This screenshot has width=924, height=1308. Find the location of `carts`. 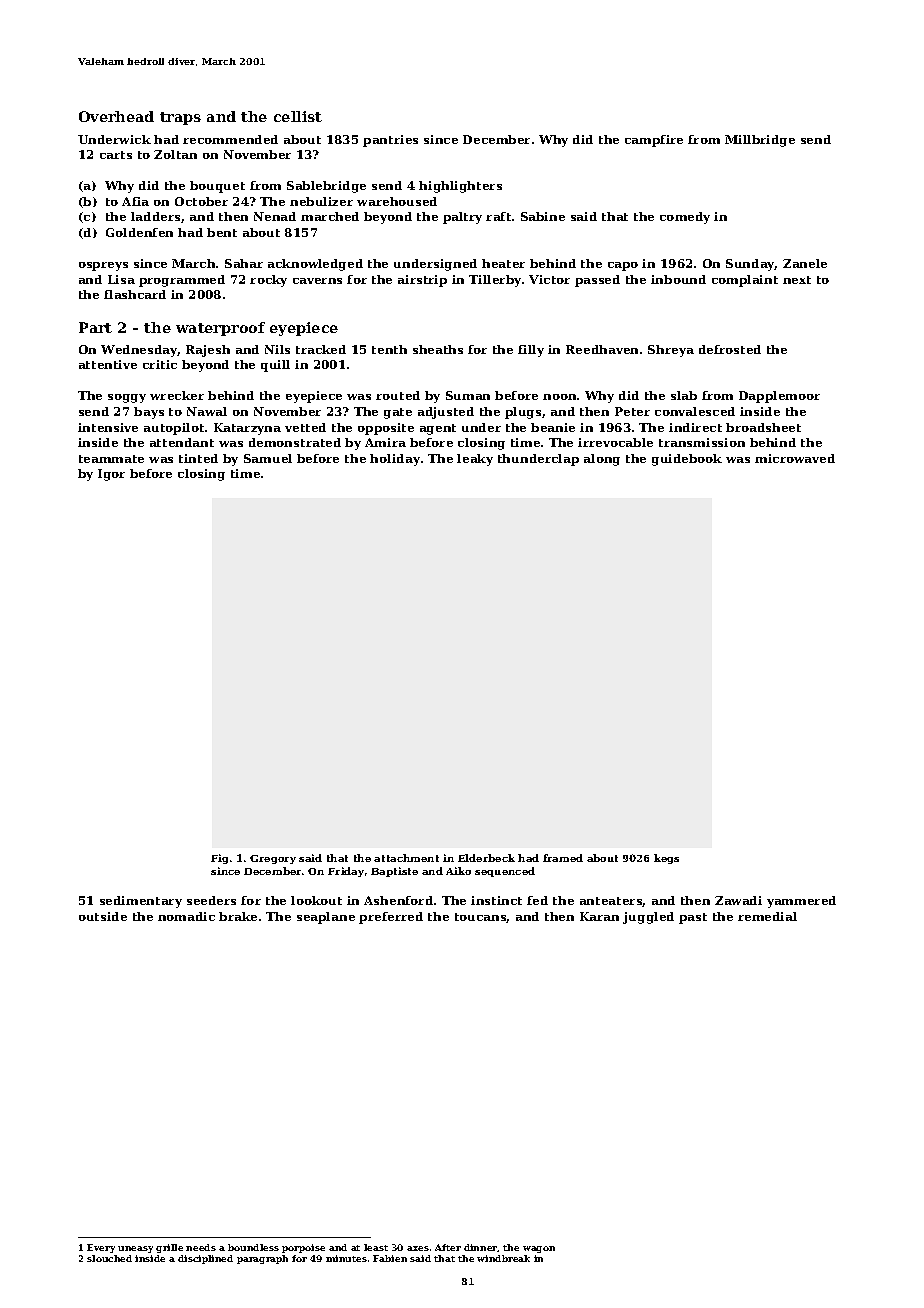

carts is located at coordinates (116, 155).
